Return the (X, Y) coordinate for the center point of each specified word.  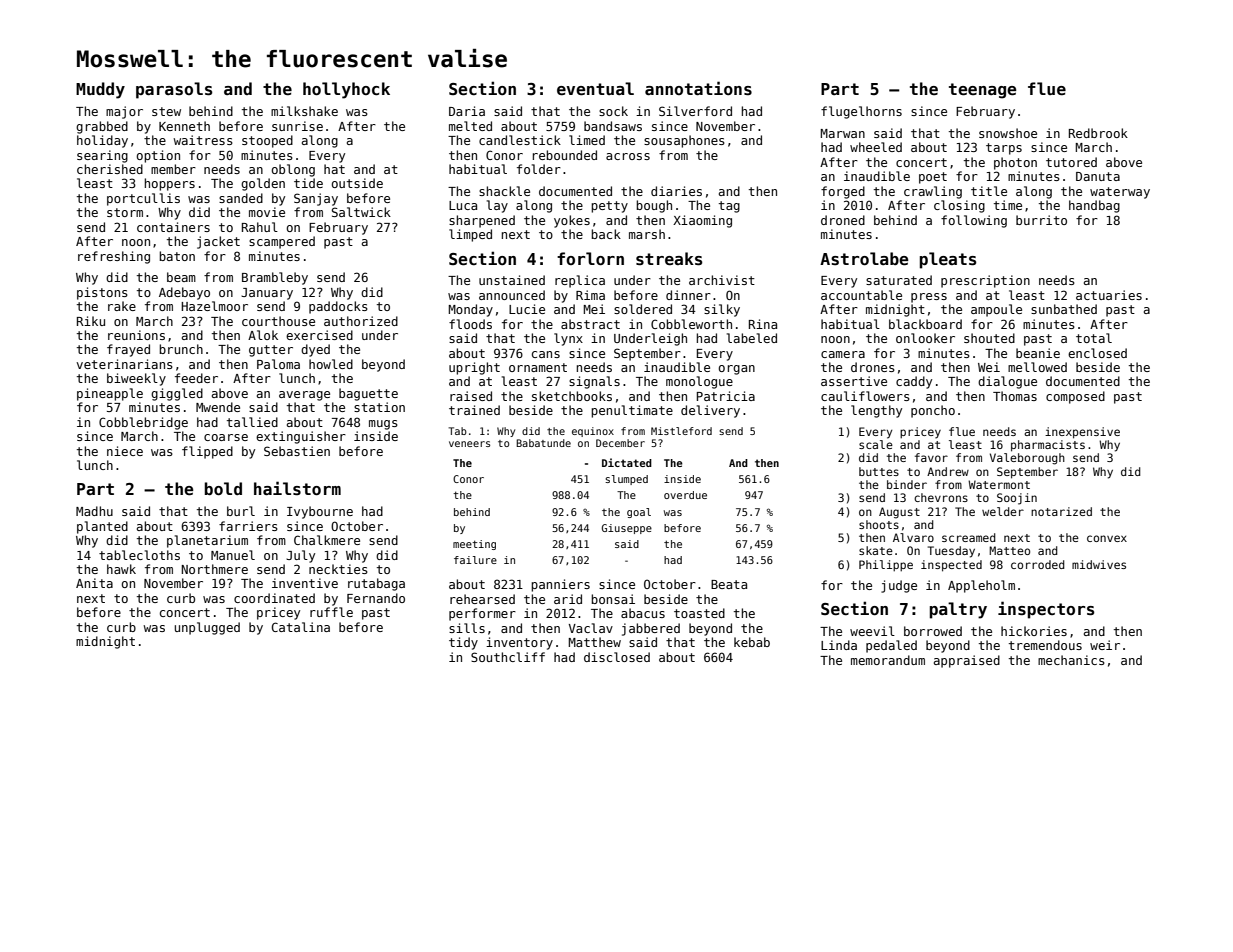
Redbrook (1098, 133)
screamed (969, 537)
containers (173, 227)
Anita (94, 583)
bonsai (613, 599)
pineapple (110, 394)
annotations (698, 88)
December (620, 443)
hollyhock (346, 90)
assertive (854, 381)
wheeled (876, 147)
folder (539, 169)
